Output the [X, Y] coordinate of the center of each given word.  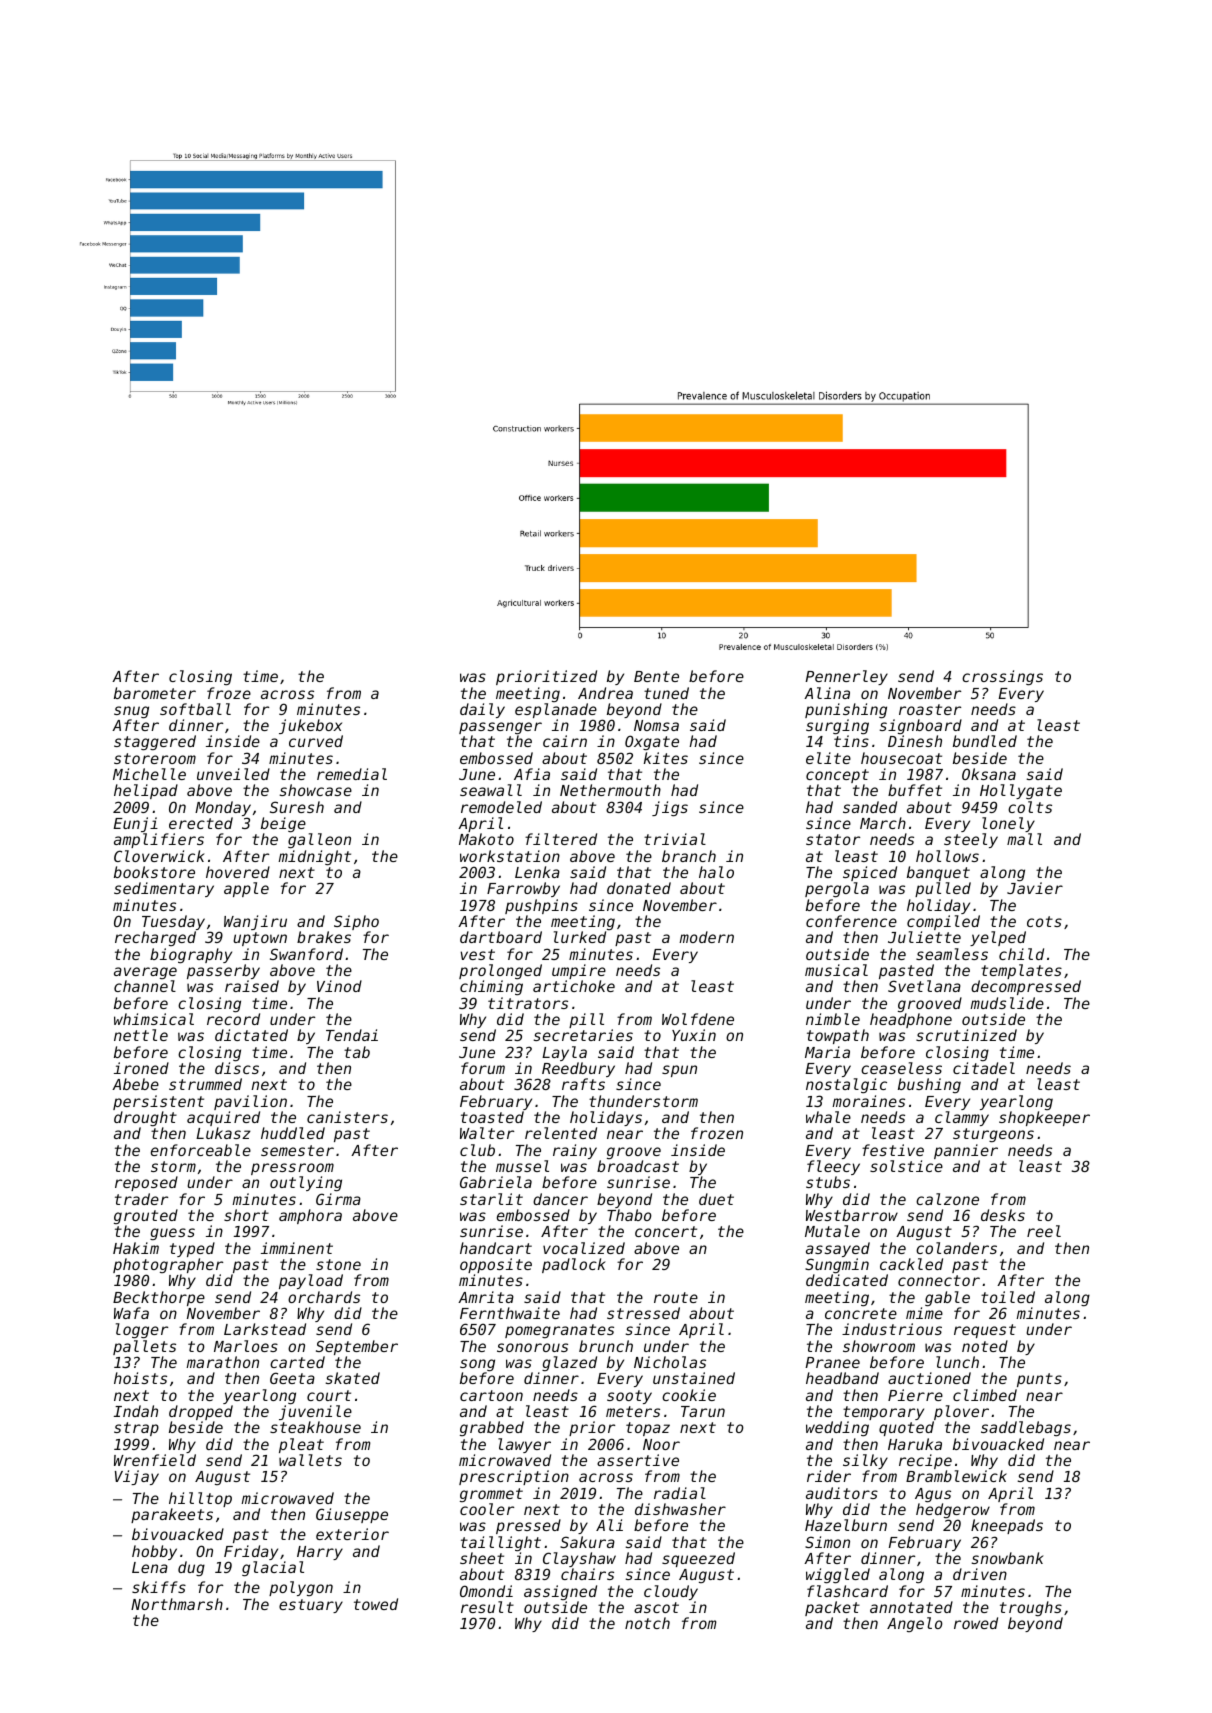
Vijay [137, 1477]
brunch [606, 1346]
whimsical [154, 1019]
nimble [833, 1019]
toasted [492, 1117]
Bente [656, 676]
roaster [930, 709]
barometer [155, 693]
